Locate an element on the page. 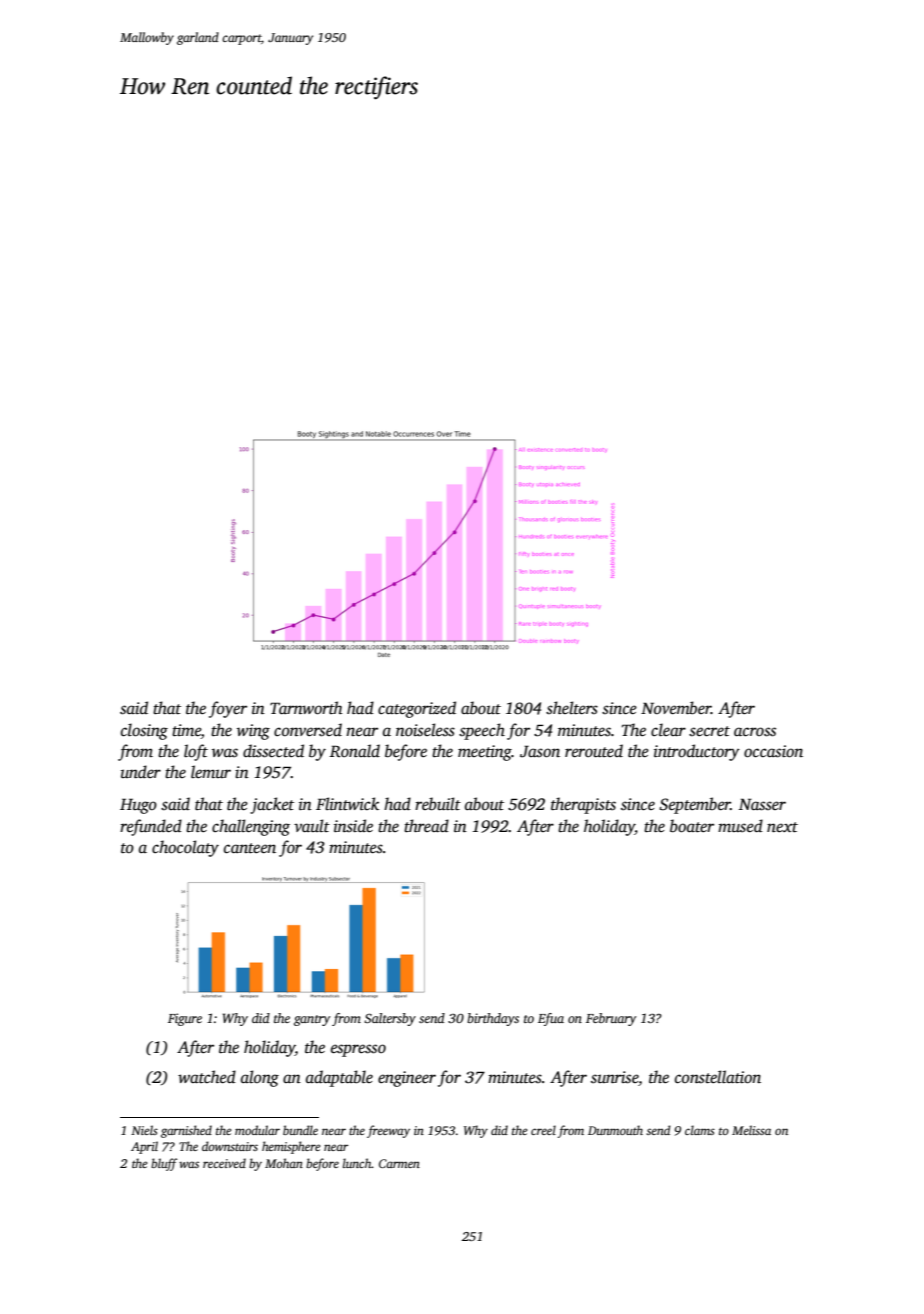 This document has width=924, height=1314. engineer is located at coordinates (407, 1079).
